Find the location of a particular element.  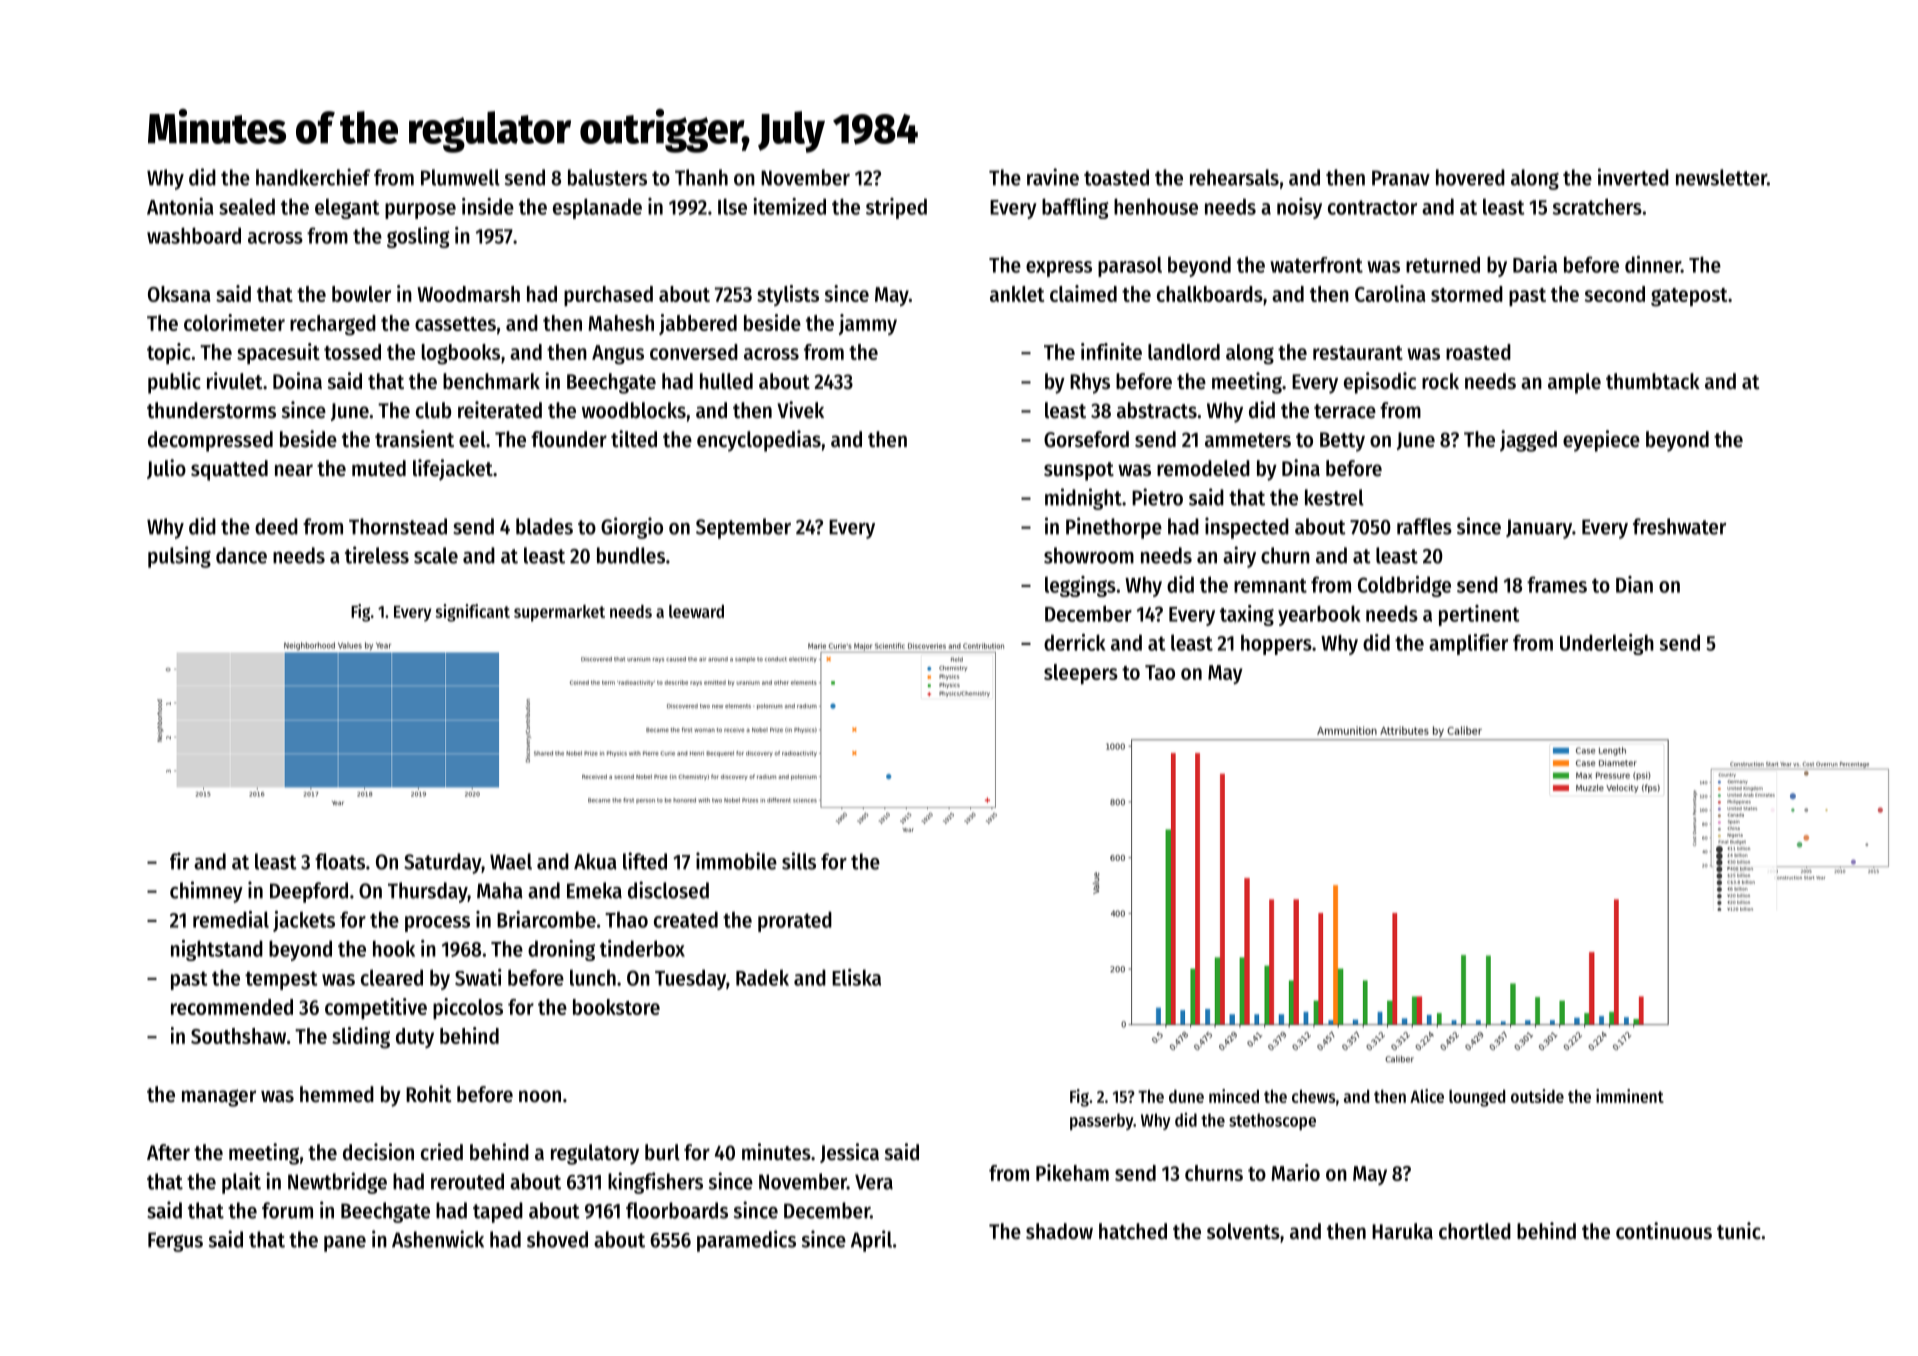

hatched is located at coordinates (1133, 1231).
